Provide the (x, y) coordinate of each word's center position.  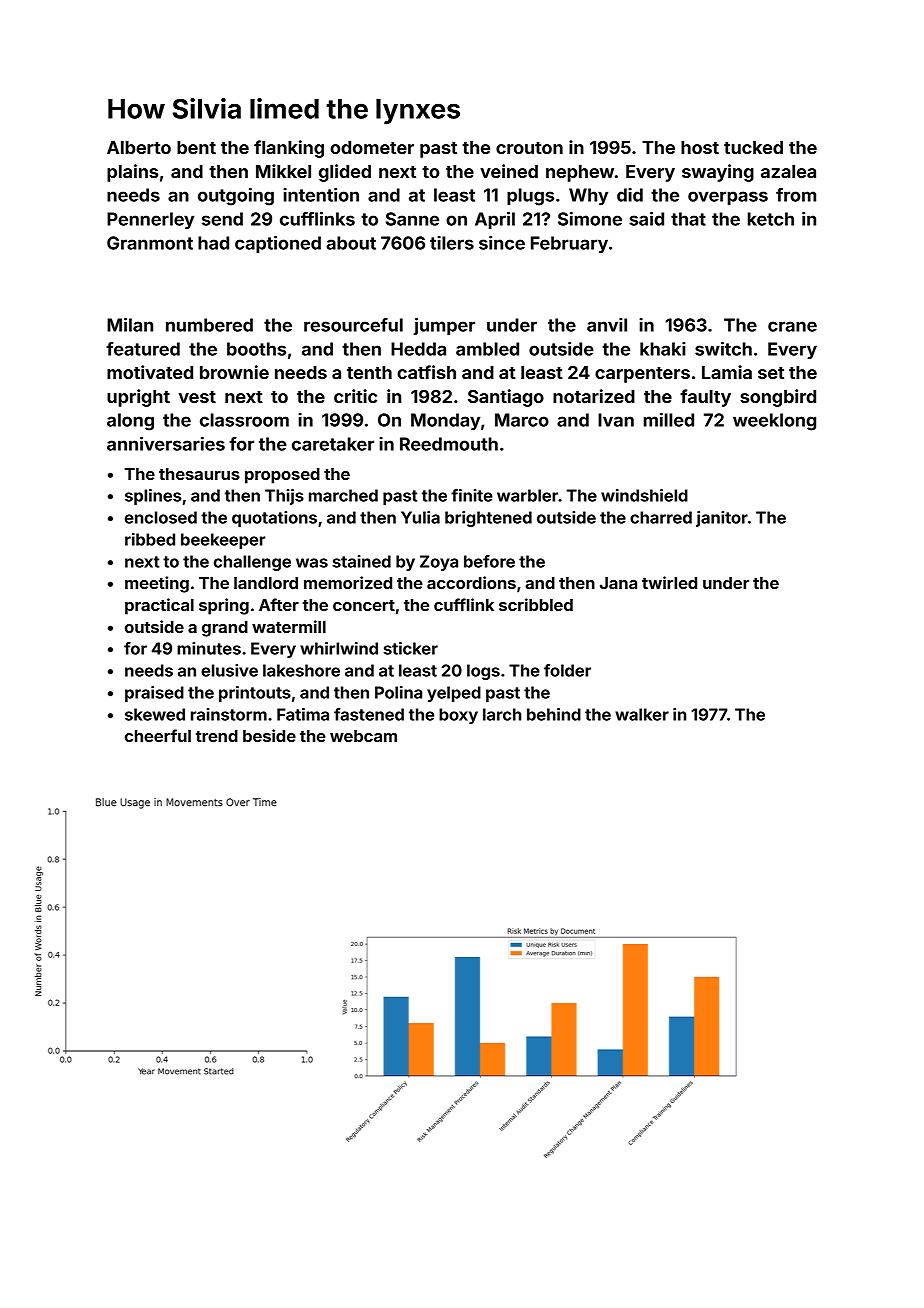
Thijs (284, 497)
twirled (669, 582)
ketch (771, 219)
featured (143, 349)
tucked (753, 147)
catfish (426, 372)
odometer (372, 147)
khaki (663, 349)
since (502, 243)
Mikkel (283, 171)
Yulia (420, 517)
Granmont (150, 243)
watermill (289, 626)
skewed (155, 714)
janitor (722, 519)
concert (364, 605)
